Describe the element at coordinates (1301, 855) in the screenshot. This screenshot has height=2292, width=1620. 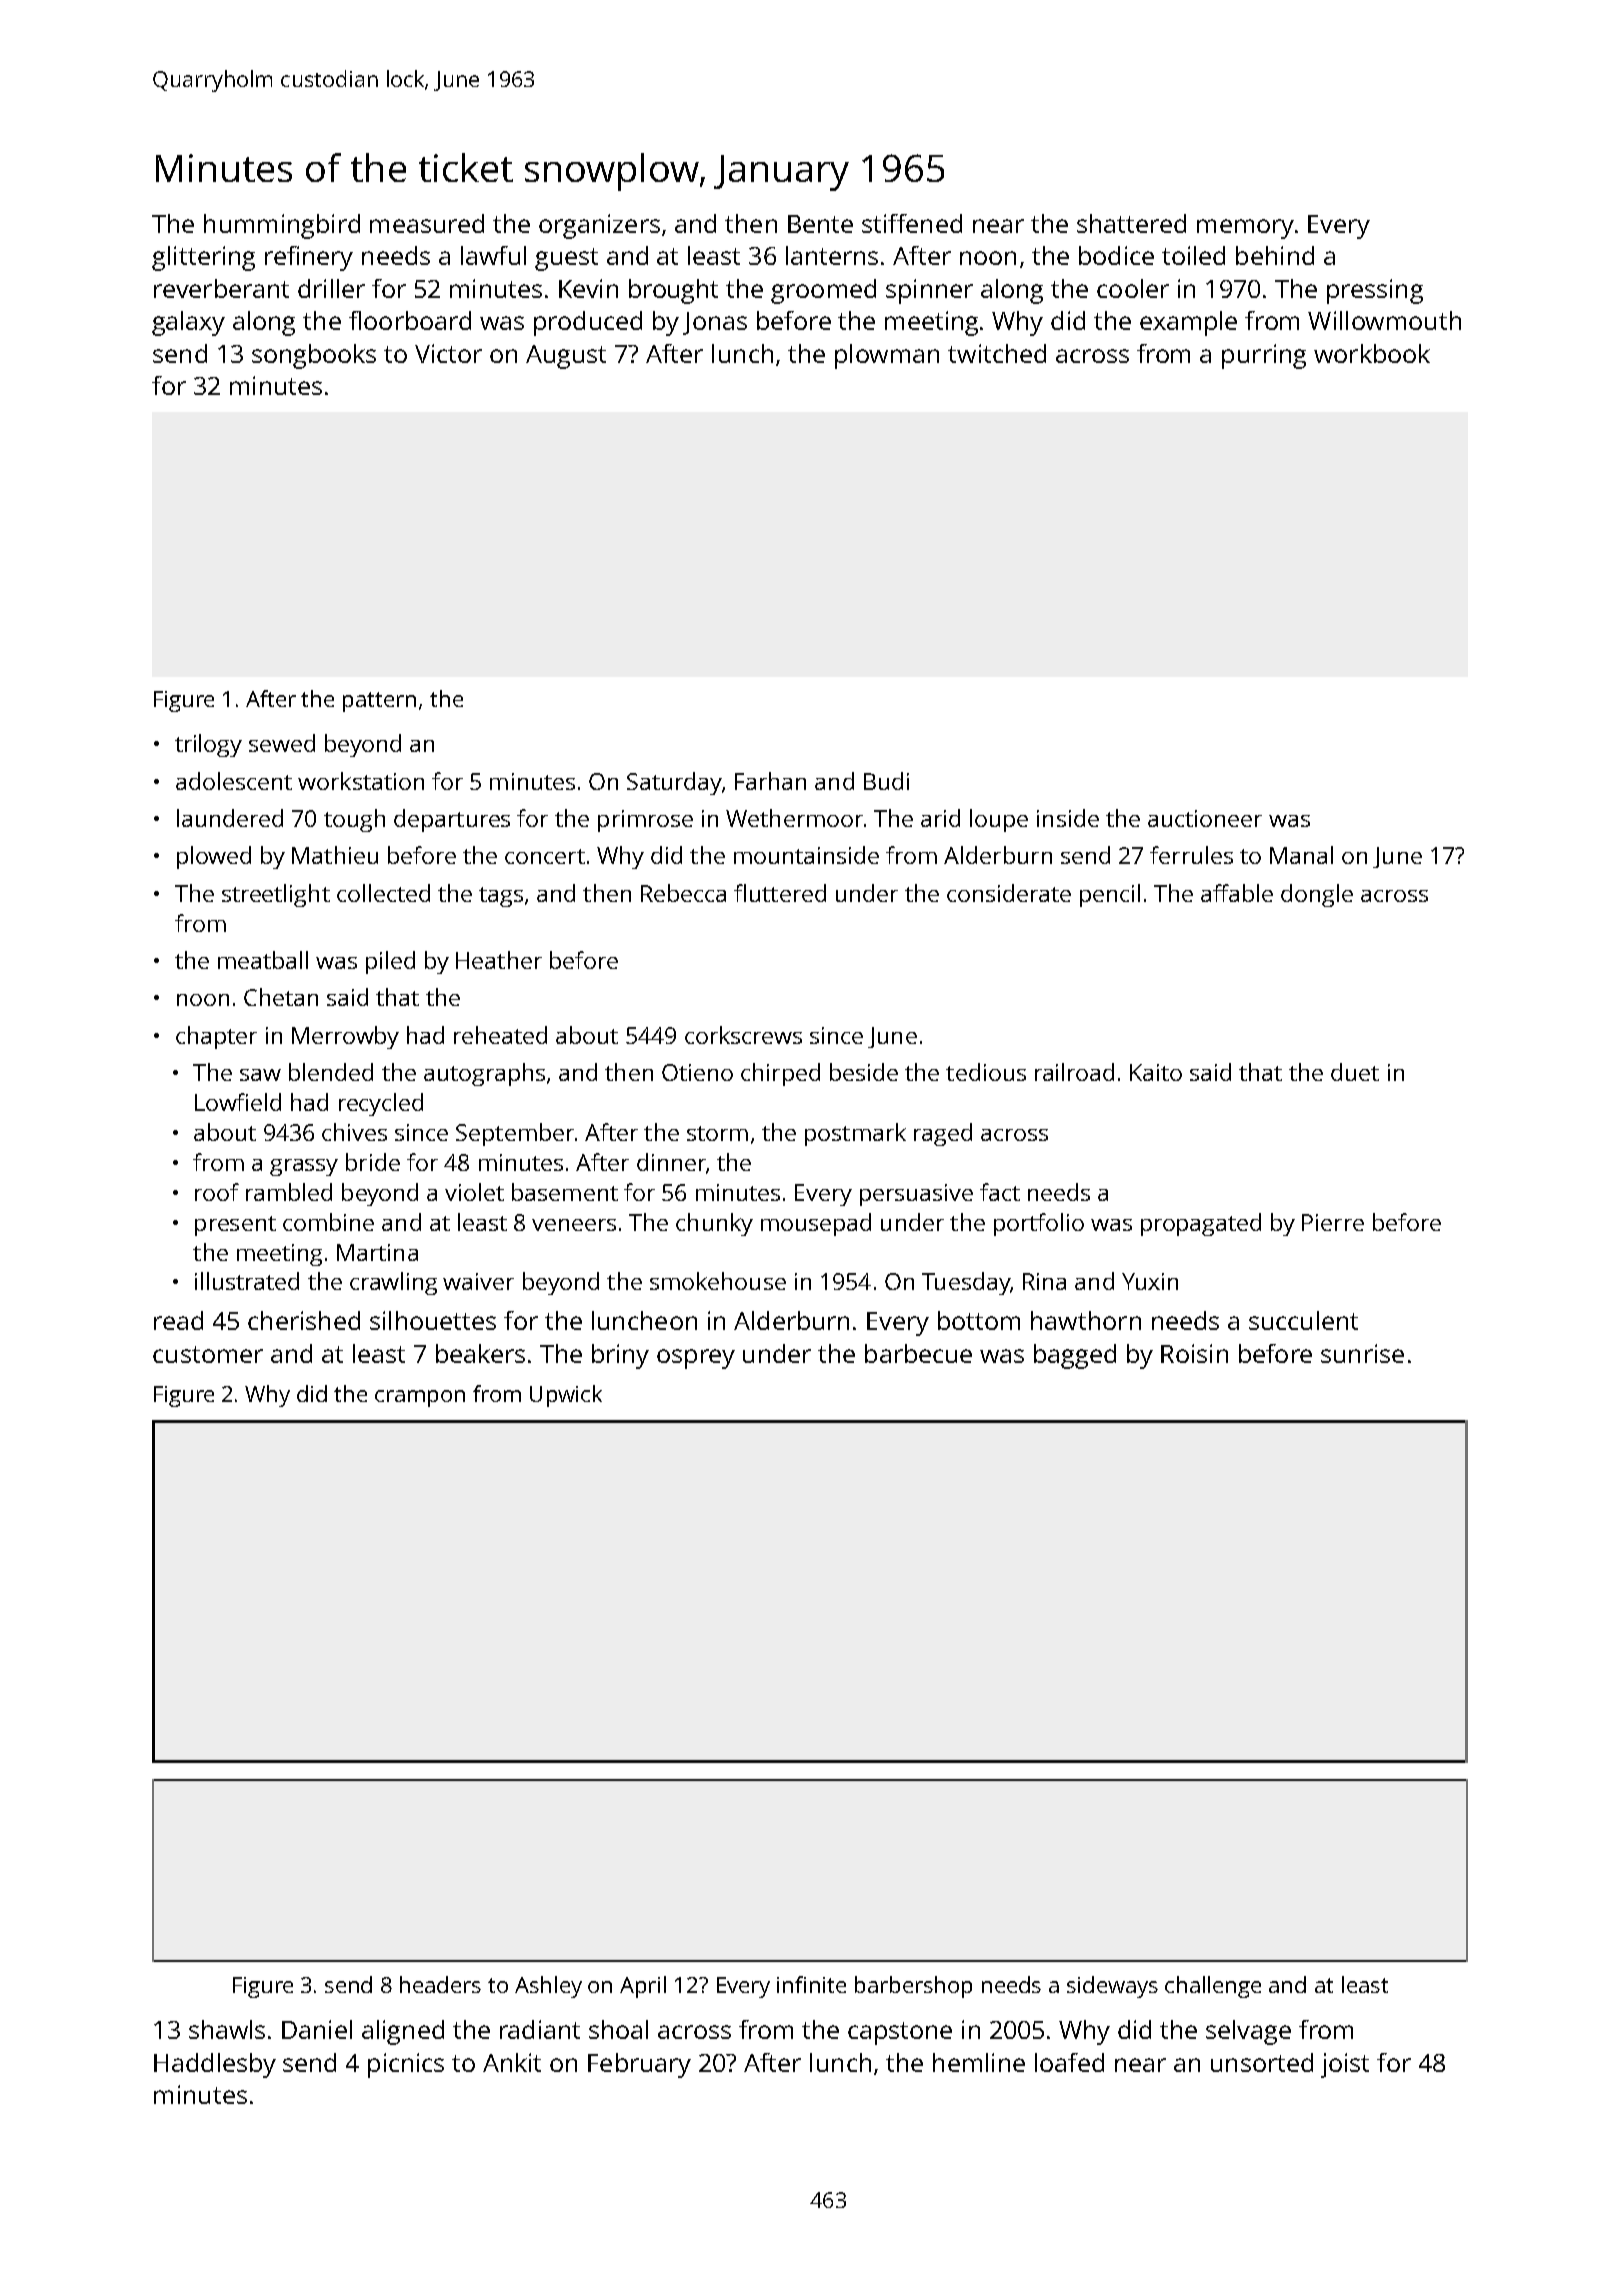
I see `Manal` at that location.
